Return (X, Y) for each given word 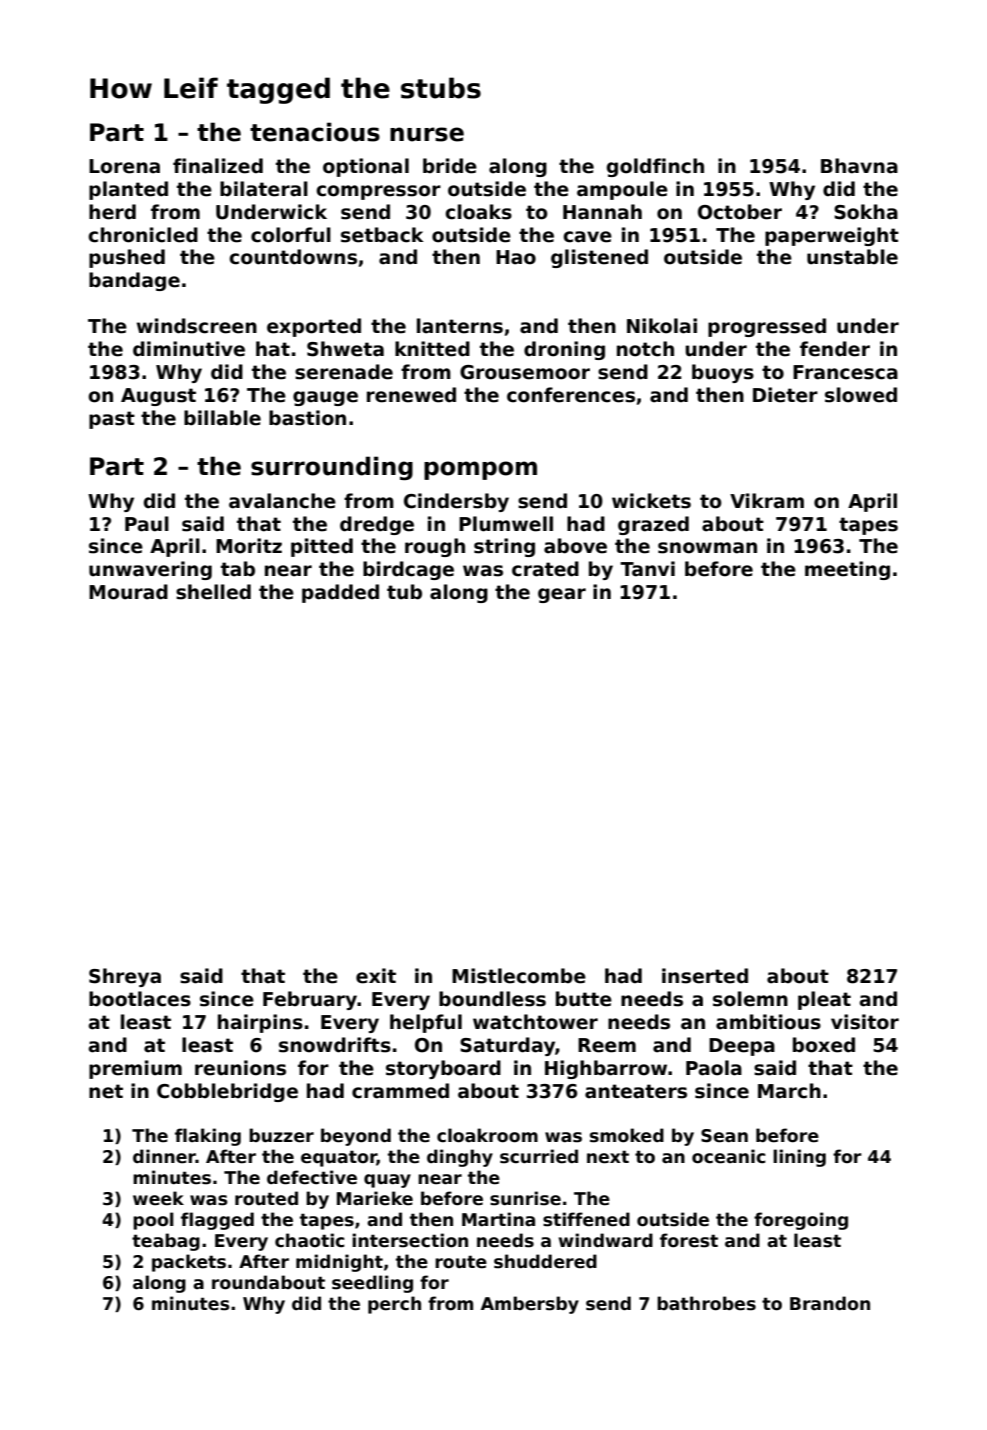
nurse (427, 134)
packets (189, 1263)
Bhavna (859, 166)
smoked (627, 1135)
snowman (707, 548)
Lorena (124, 166)
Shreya (125, 977)
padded (340, 593)
